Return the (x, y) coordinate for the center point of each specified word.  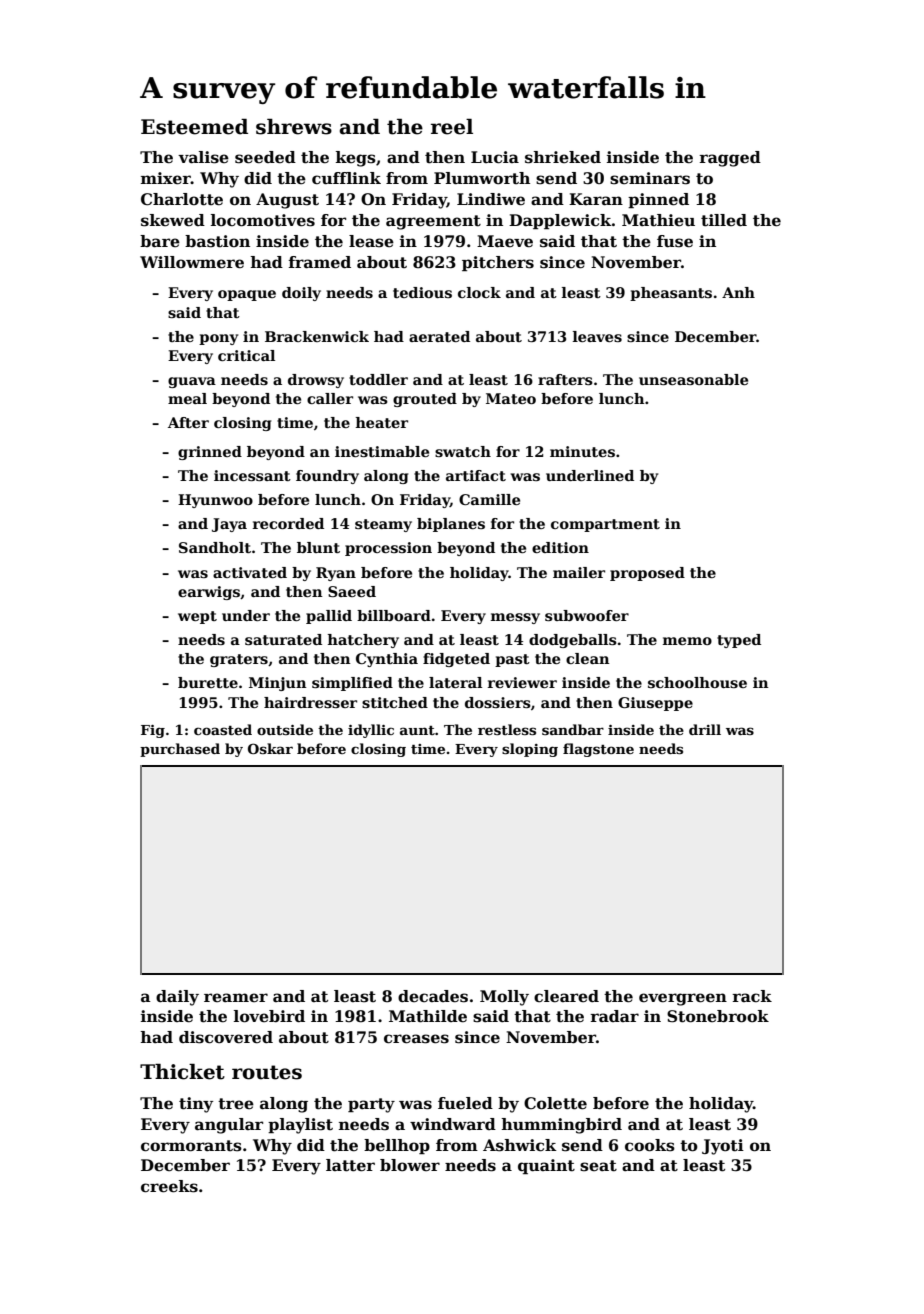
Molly (504, 998)
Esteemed (194, 127)
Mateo (511, 398)
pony (218, 339)
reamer (236, 997)
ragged (730, 159)
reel (452, 127)
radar (614, 1016)
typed (739, 641)
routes (267, 1072)
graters (239, 660)
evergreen (683, 999)
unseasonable (693, 379)
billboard (394, 615)
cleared (566, 996)
